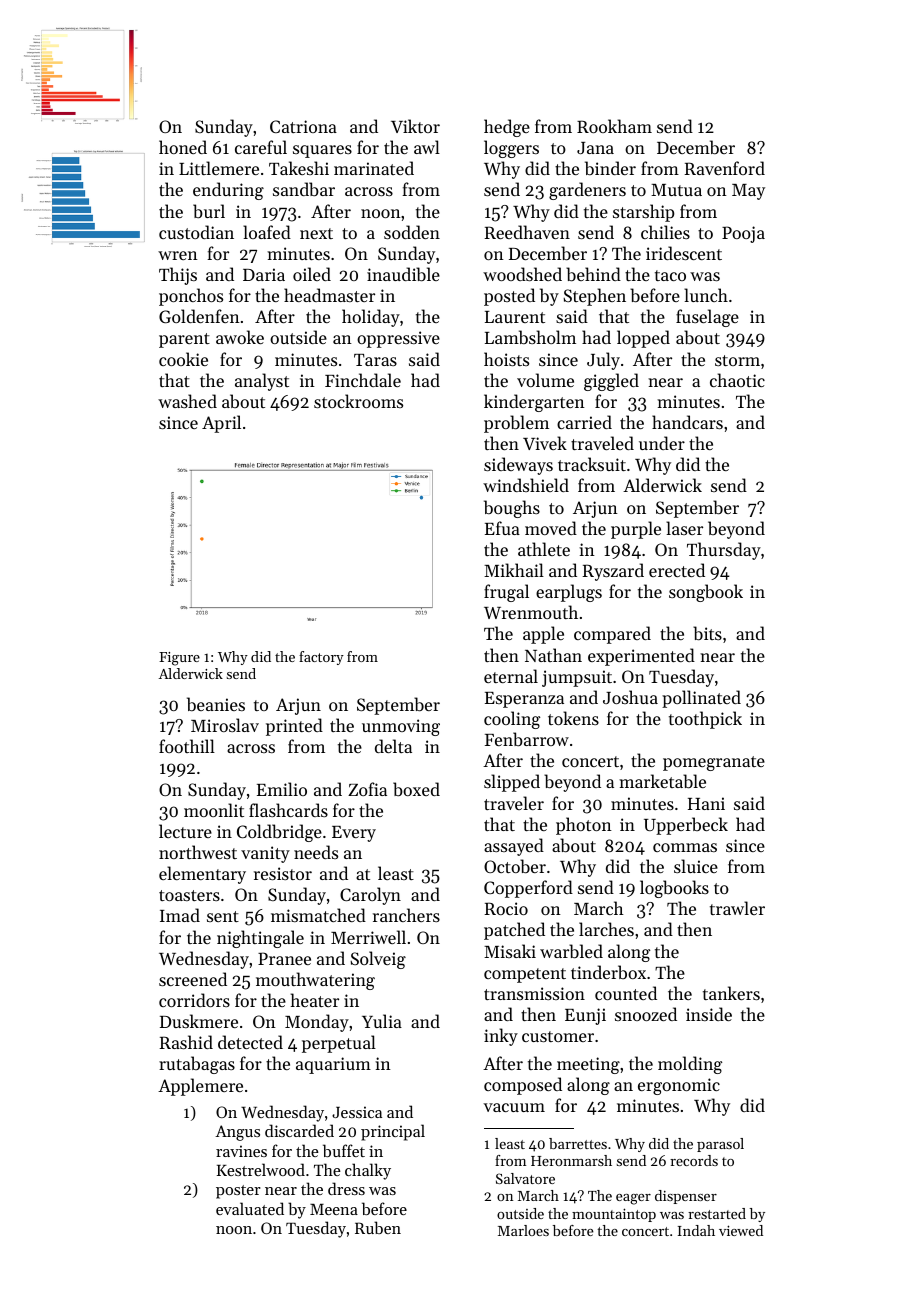 The image size is (924, 1311). Describe the element at coordinates (510, 951) in the screenshot. I see `Misaki` at that location.
